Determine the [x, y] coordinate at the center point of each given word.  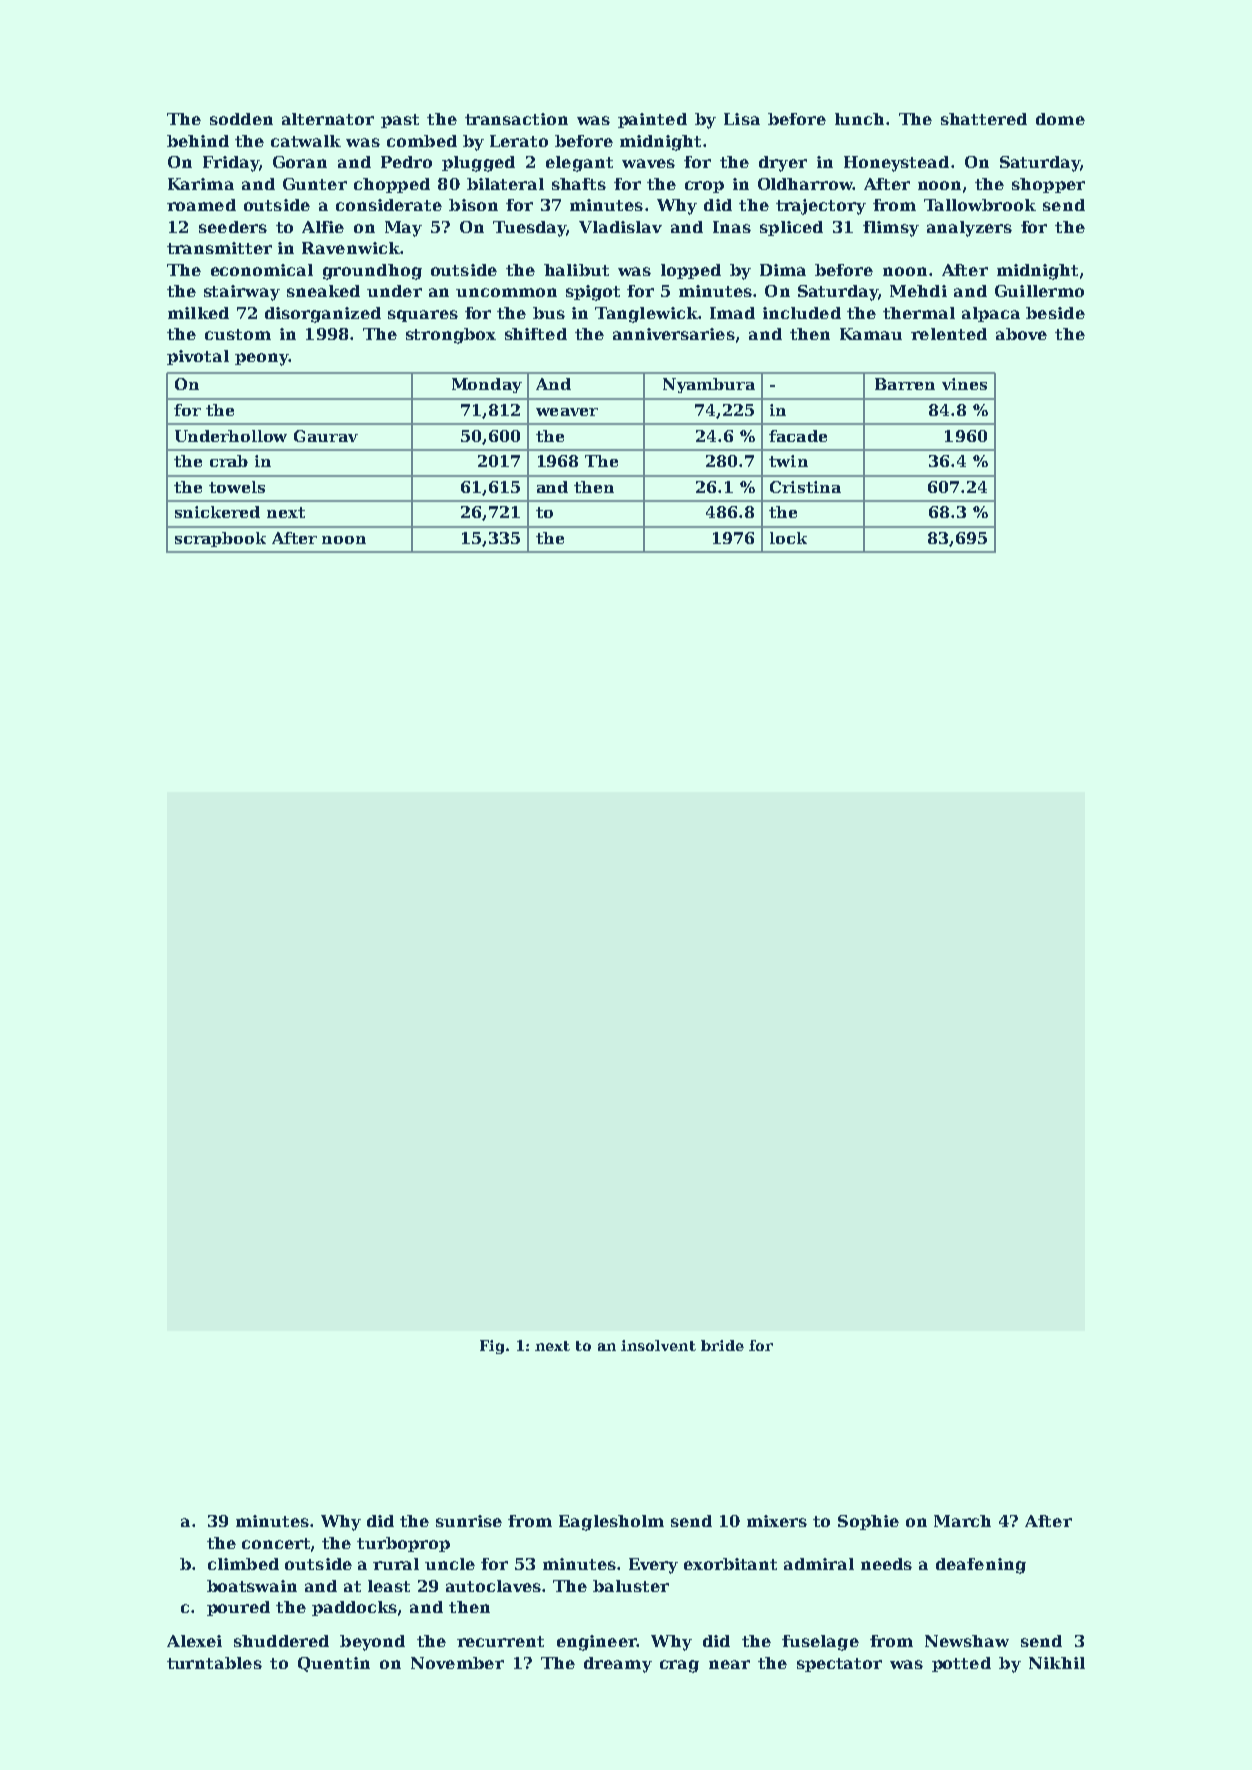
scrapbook [220, 539]
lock [788, 538]
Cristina [805, 487]
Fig [492, 1347]
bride [722, 1345]
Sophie [868, 1522]
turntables [214, 1663]
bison [473, 205]
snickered [217, 512]
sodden [241, 119]
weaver [567, 412]
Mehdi [918, 291]
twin [788, 461]
